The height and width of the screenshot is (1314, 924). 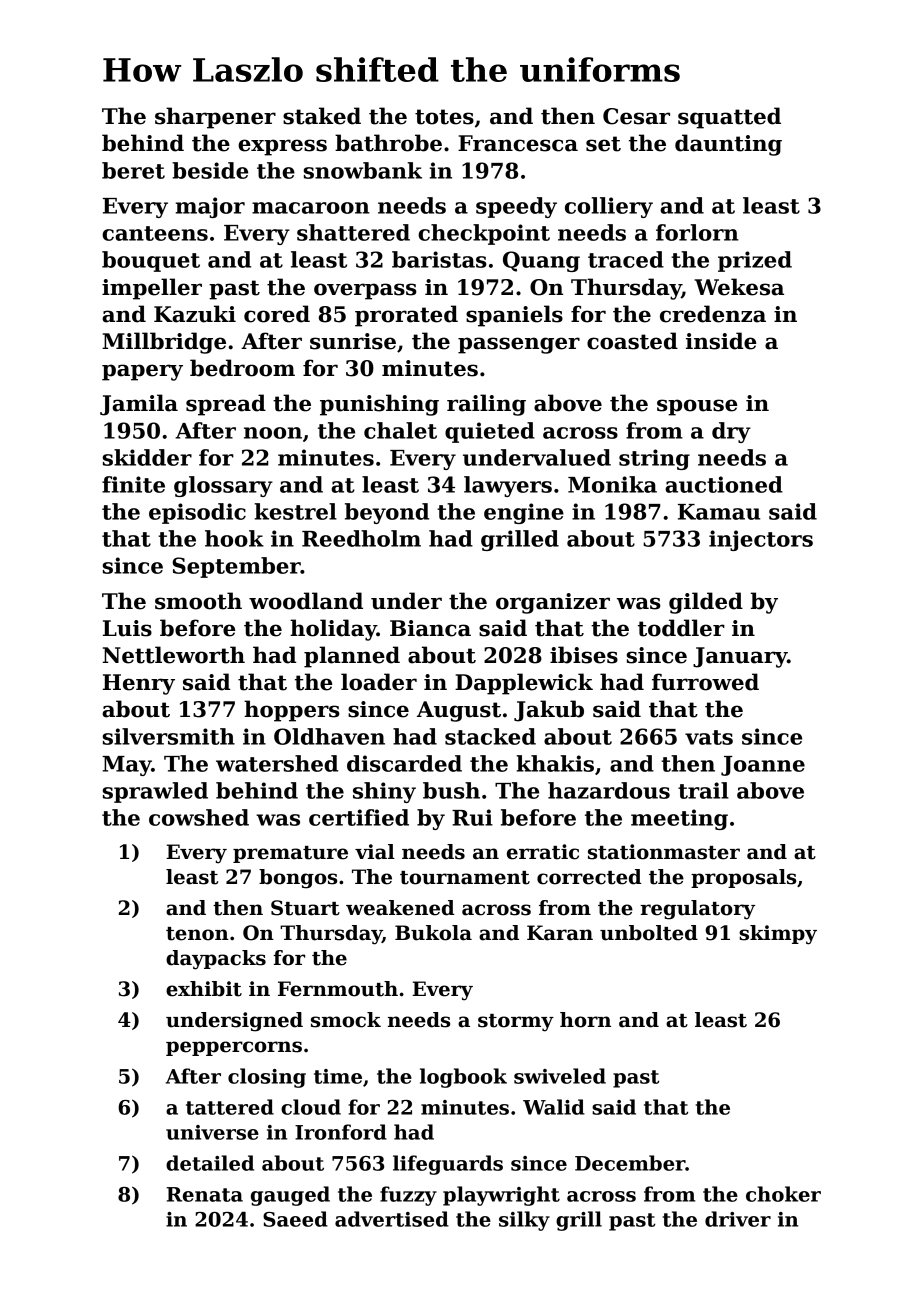 I want to click on staked, so click(x=322, y=116).
